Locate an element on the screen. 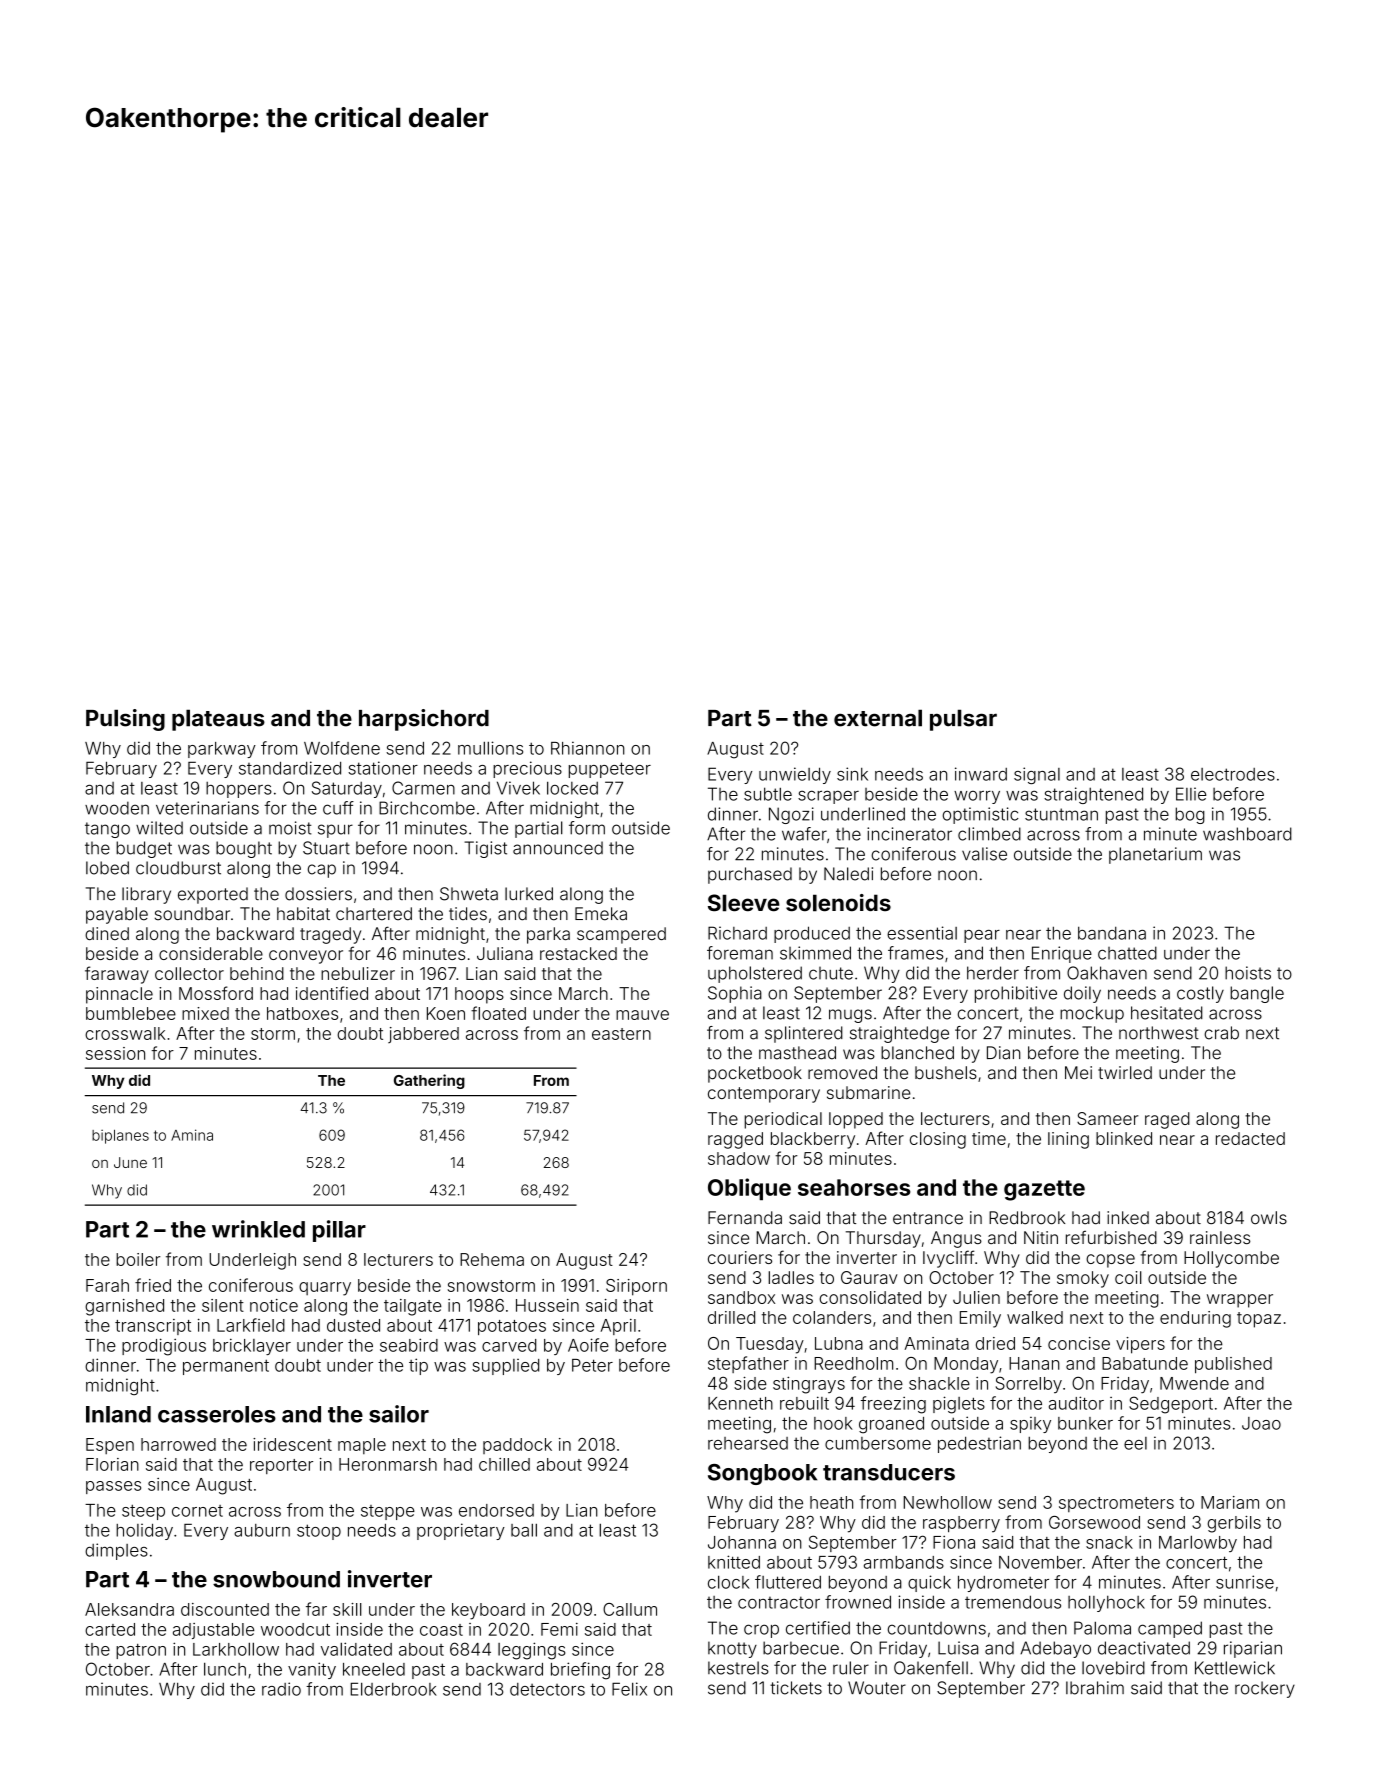 The image size is (1381, 1788). external is located at coordinates (878, 718).
